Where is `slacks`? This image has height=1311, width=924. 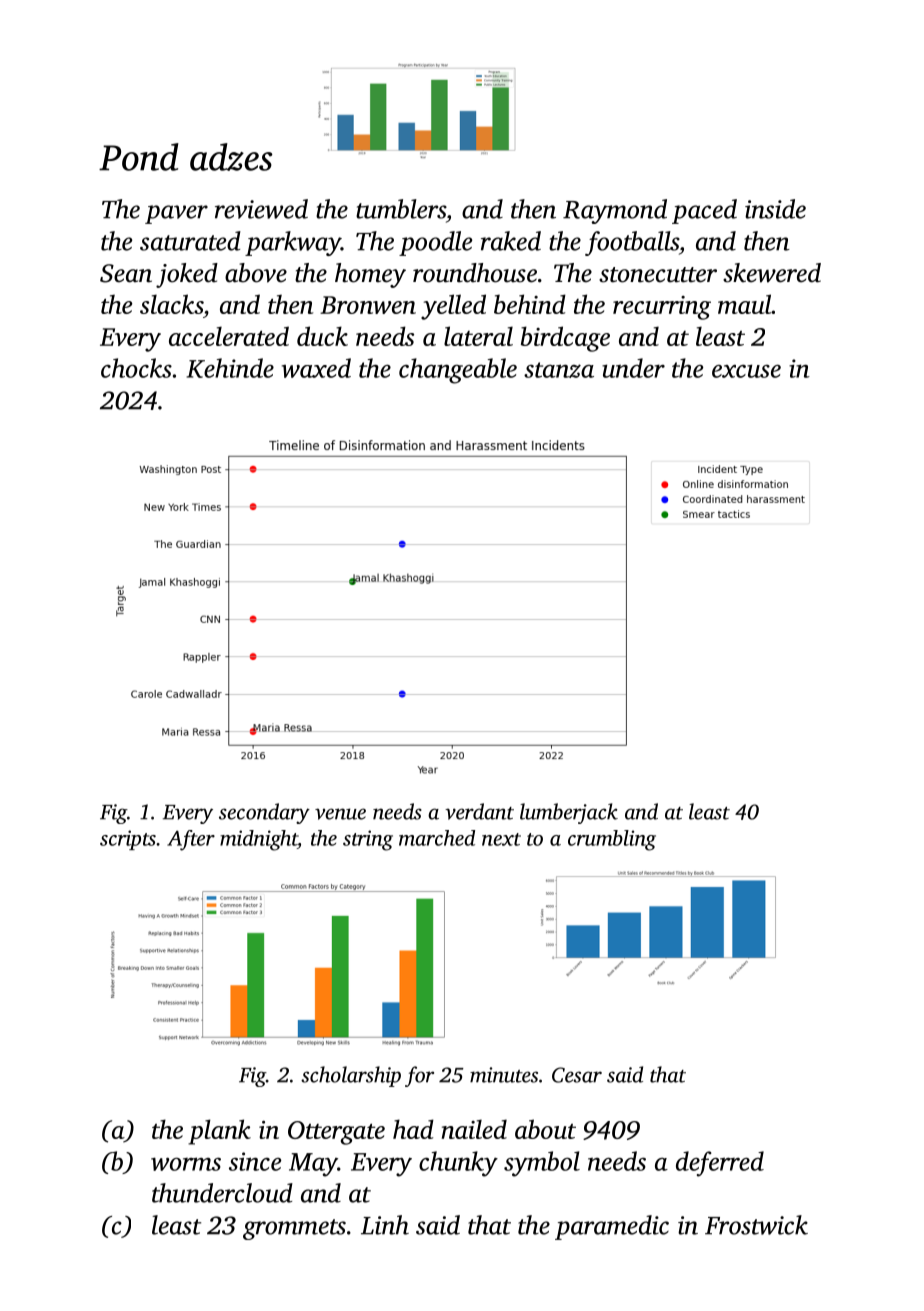 slacks is located at coordinates (171, 304).
